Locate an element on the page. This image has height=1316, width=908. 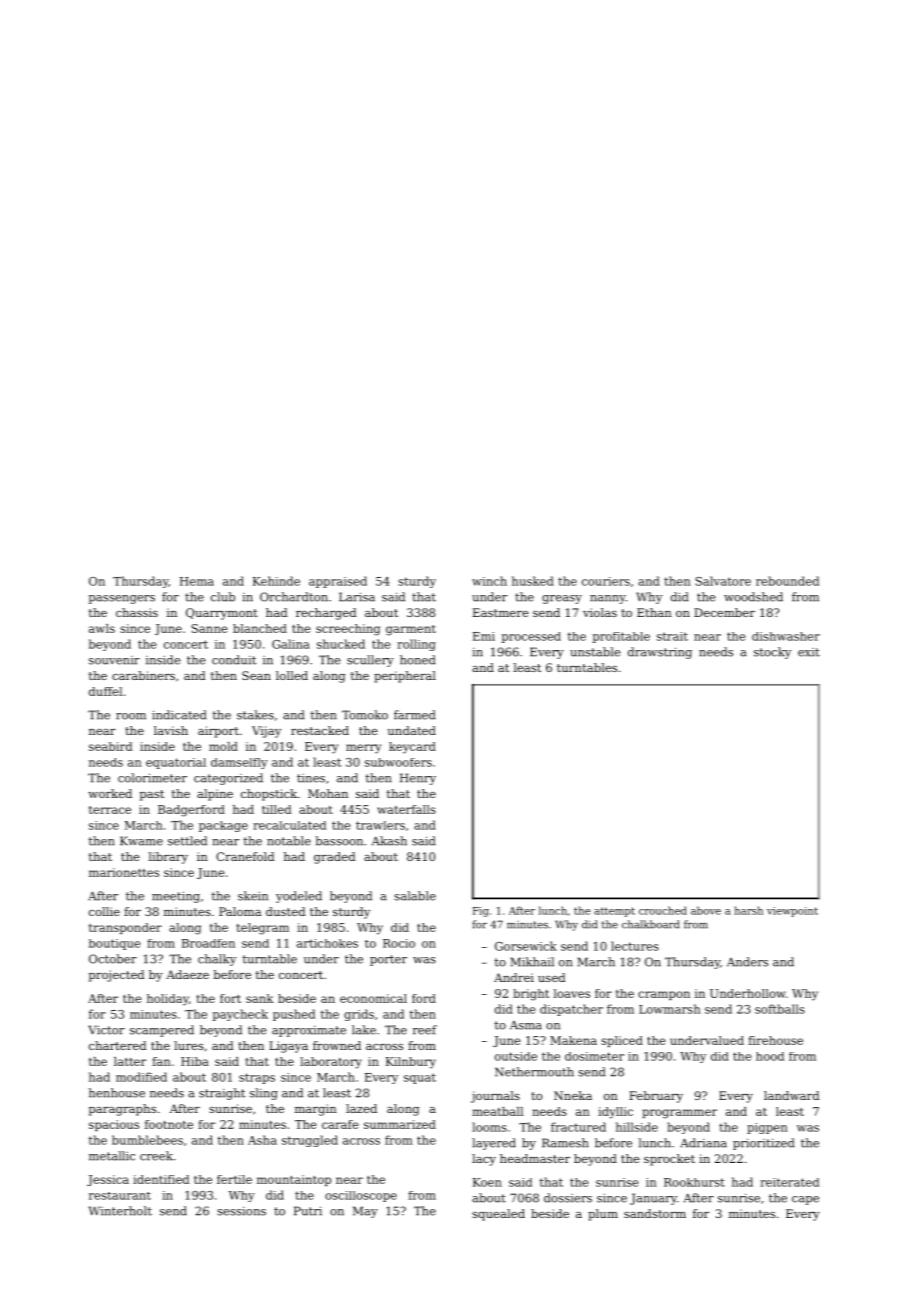
recalculated is located at coordinates (289, 825).
